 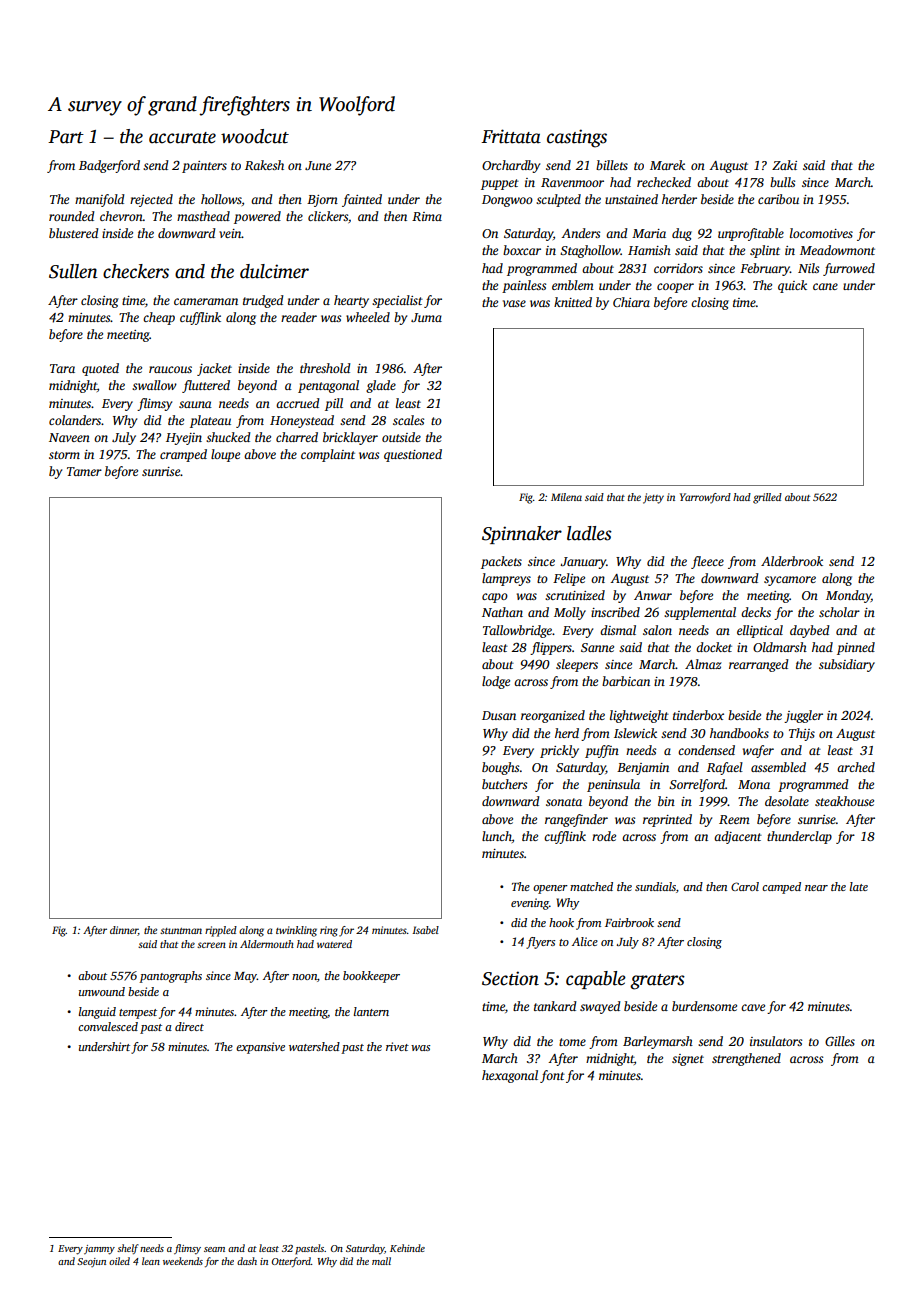 What do you see at coordinates (790, 581) in the screenshot?
I see `sycamore` at bounding box center [790, 581].
